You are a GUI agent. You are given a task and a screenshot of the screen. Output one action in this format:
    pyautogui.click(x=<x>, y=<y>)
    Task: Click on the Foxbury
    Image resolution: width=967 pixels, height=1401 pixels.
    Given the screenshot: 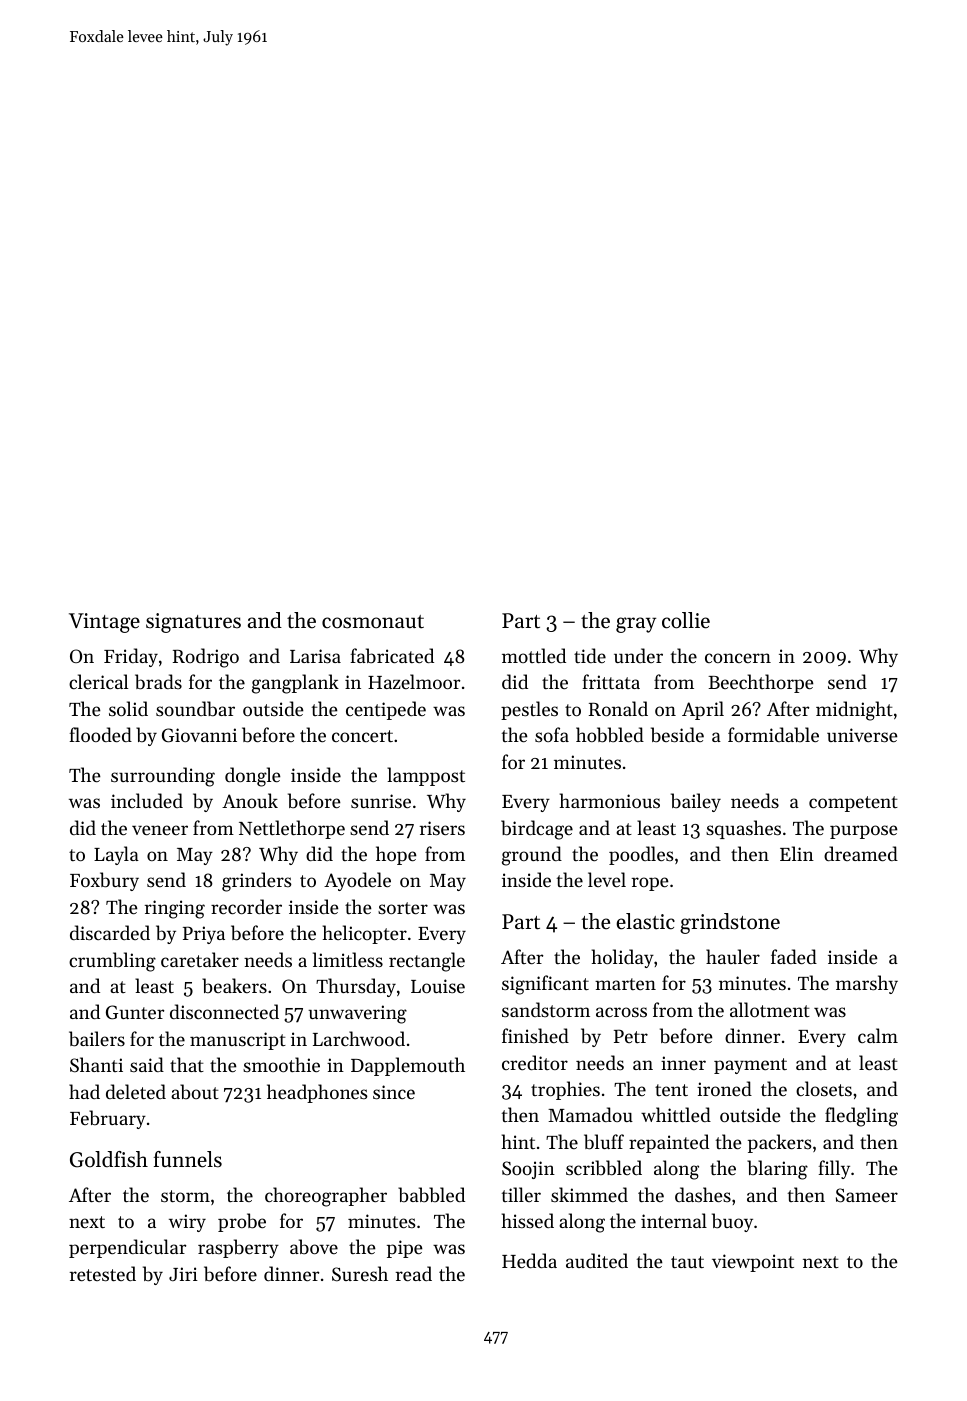 What is the action you would take?
    pyautogui.click(x=104, y=881)
